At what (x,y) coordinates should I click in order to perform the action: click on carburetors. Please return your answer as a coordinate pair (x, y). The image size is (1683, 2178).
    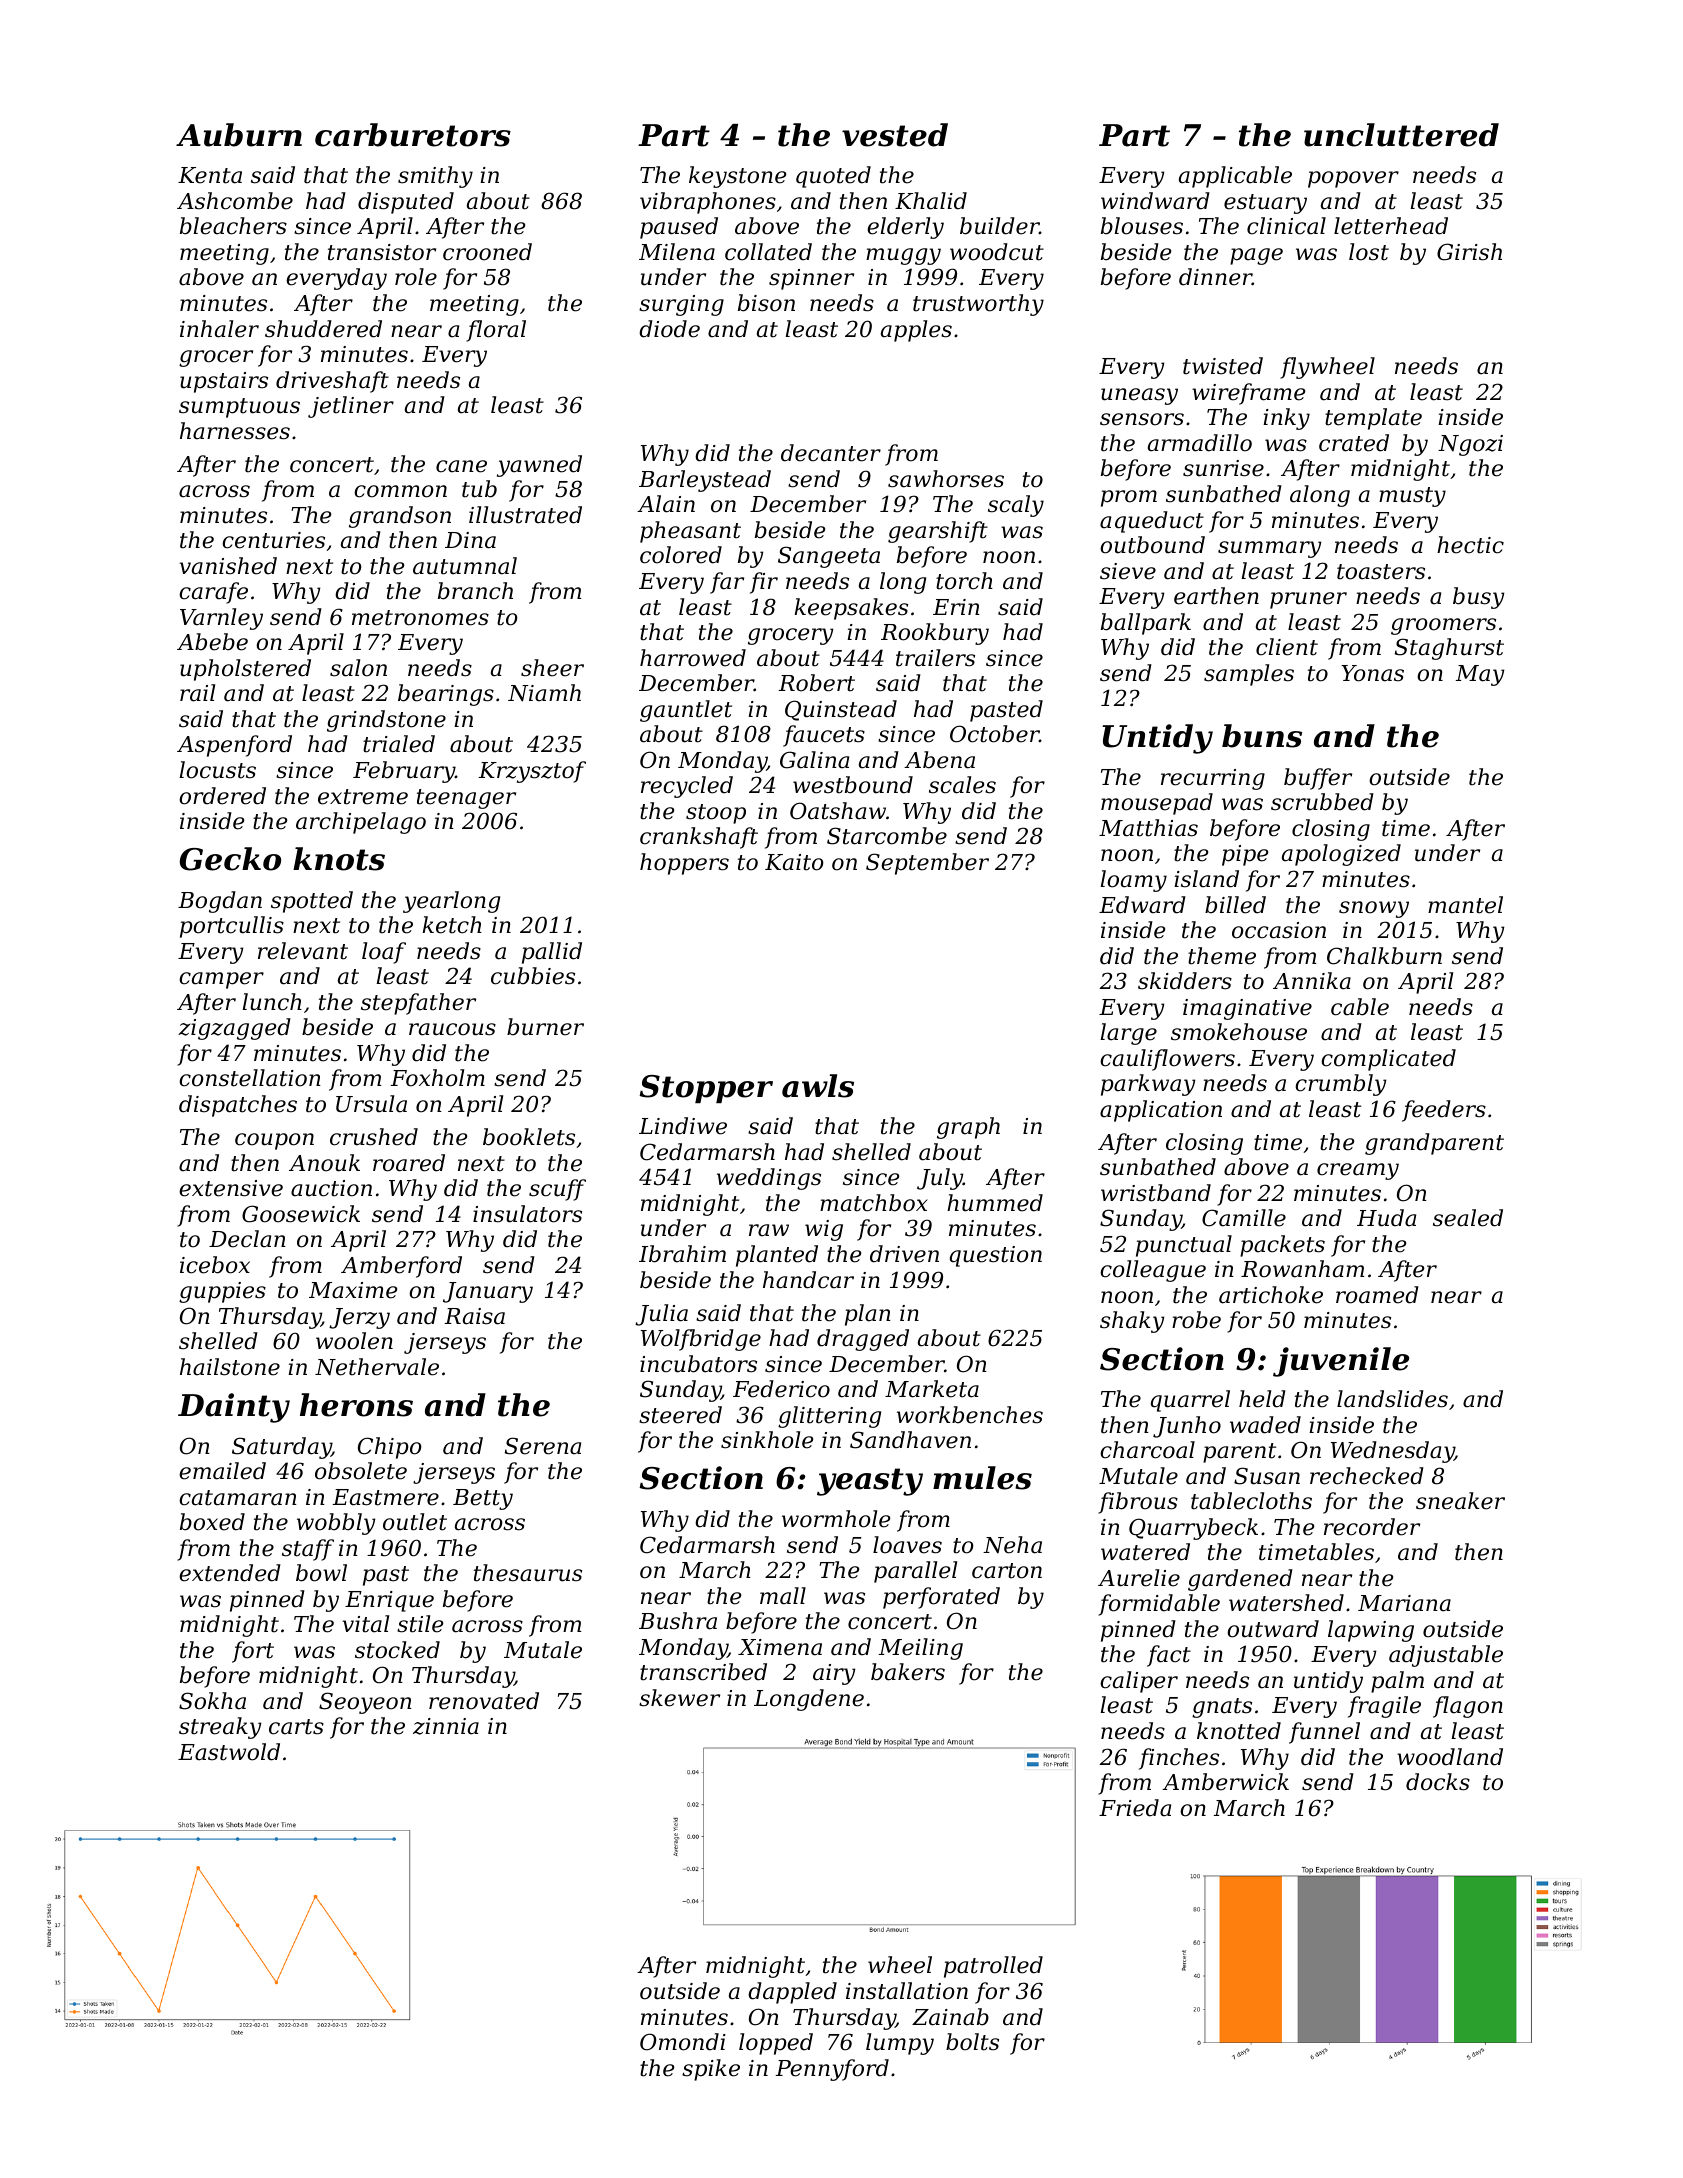
    Looking at the image, I should click on (413, 135).
